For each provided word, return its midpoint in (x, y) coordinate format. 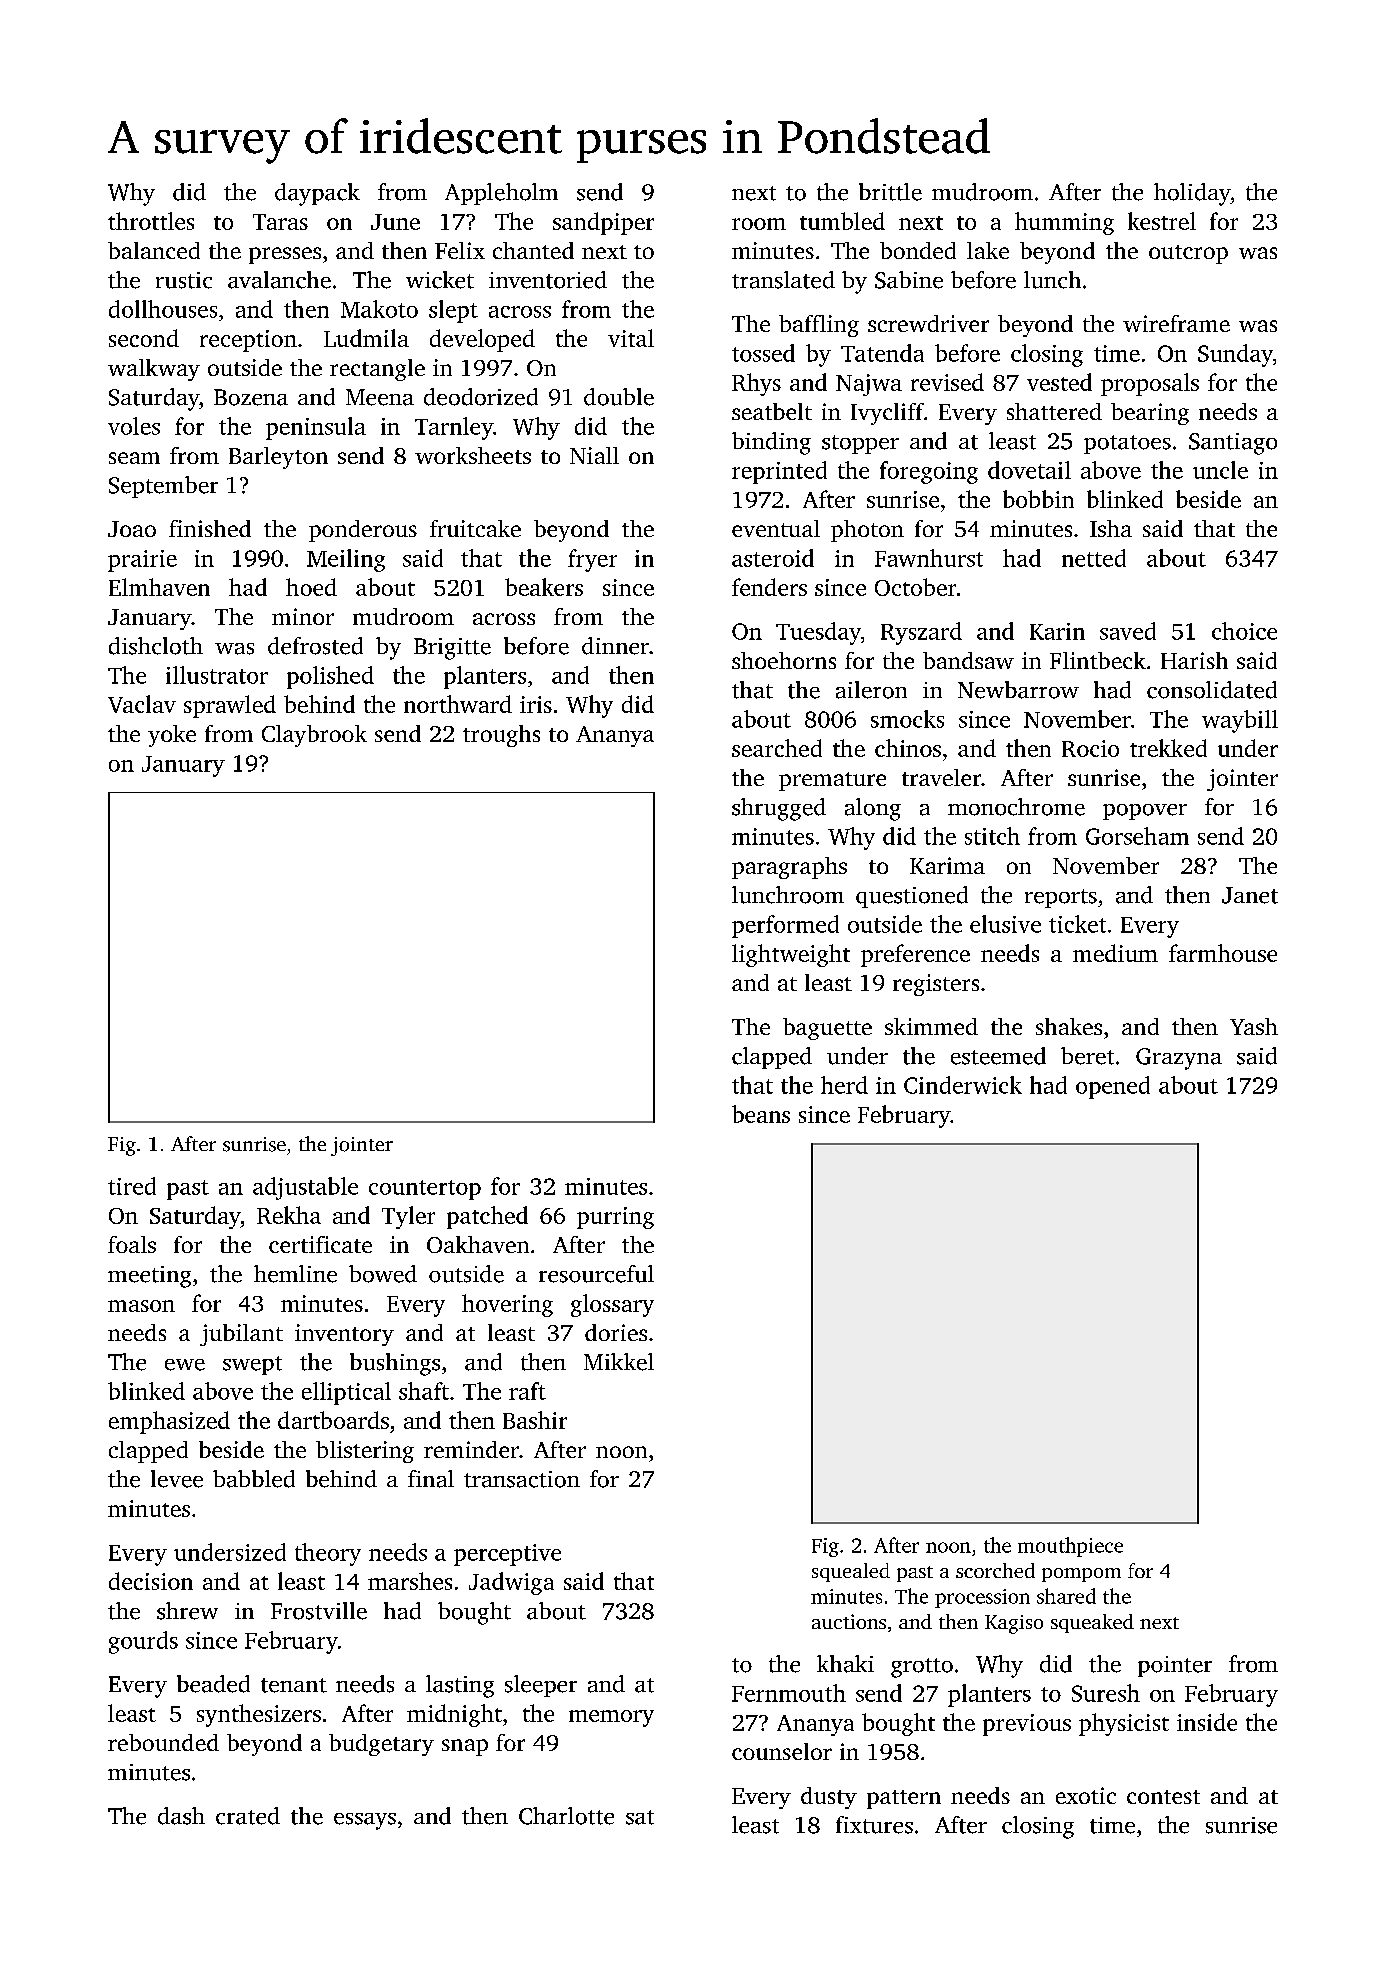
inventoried (548, 280)
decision (151, 1581)
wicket (440, 280)
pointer (1175, 1666)
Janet (1250, 895)
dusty (829, 1798)
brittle (890, 192)
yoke (172, 736)
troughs (501, 736)
